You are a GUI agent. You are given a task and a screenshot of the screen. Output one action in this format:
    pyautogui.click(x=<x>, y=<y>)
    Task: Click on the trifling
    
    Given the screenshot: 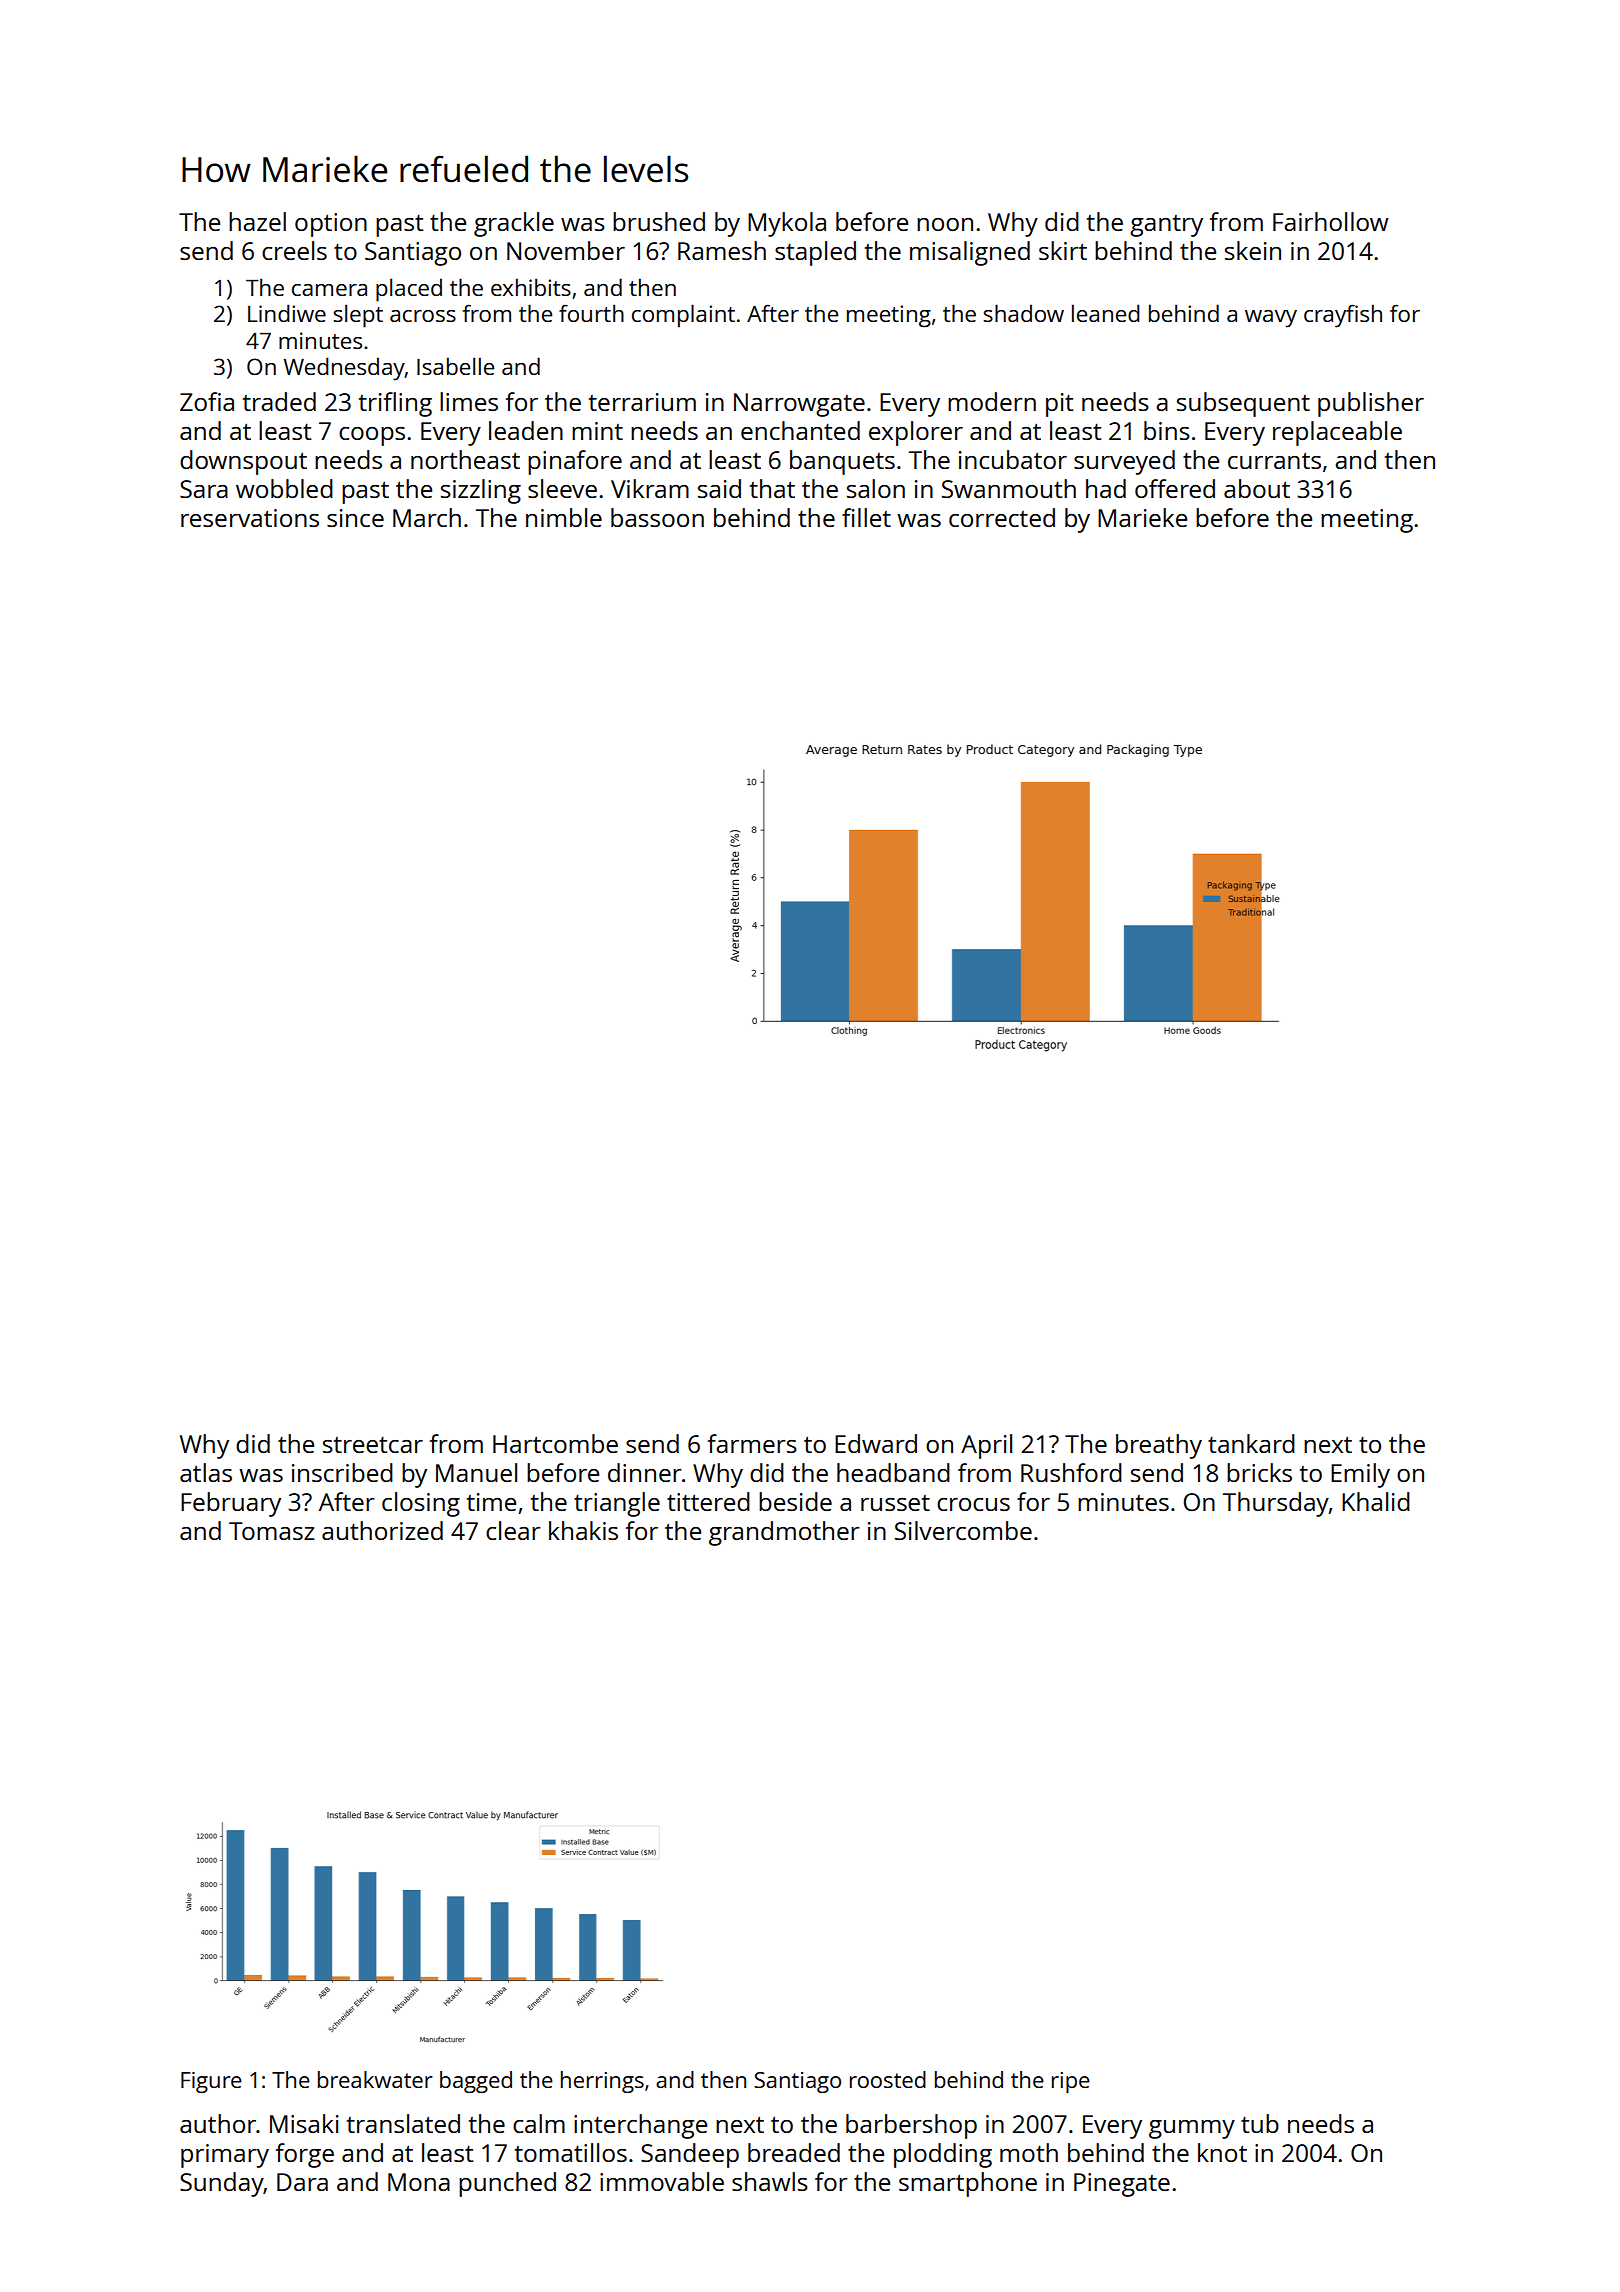 What is the action you would take?
    pyautogui.click(x=395, y=404)
